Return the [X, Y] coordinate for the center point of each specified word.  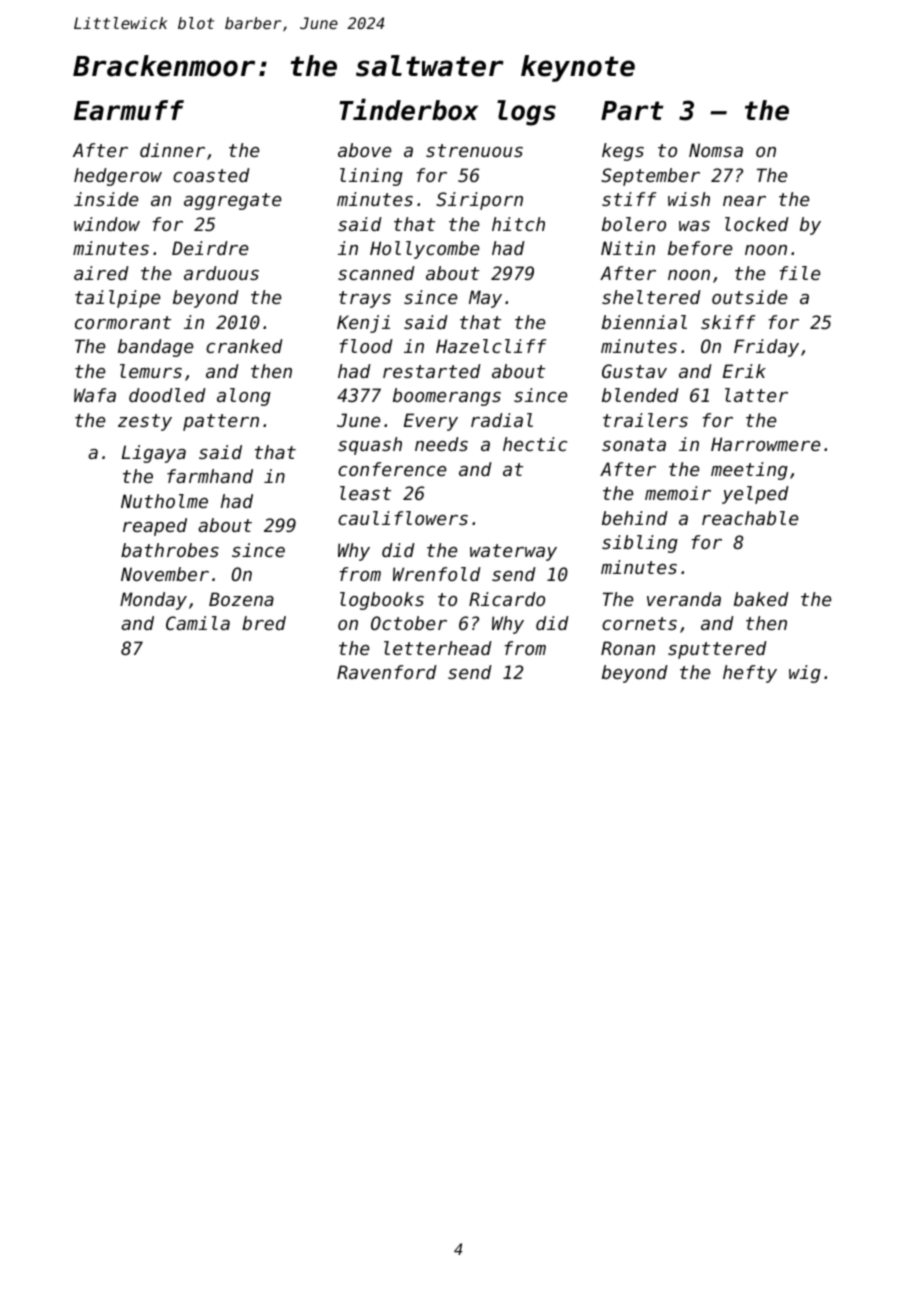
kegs [623, 152]
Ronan [628, 648]
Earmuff [129, 110]
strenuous [474, 150]
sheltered [651, 297]
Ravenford [387, 672]
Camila [198, 623]
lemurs [151, 371]
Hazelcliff [491, 346]
